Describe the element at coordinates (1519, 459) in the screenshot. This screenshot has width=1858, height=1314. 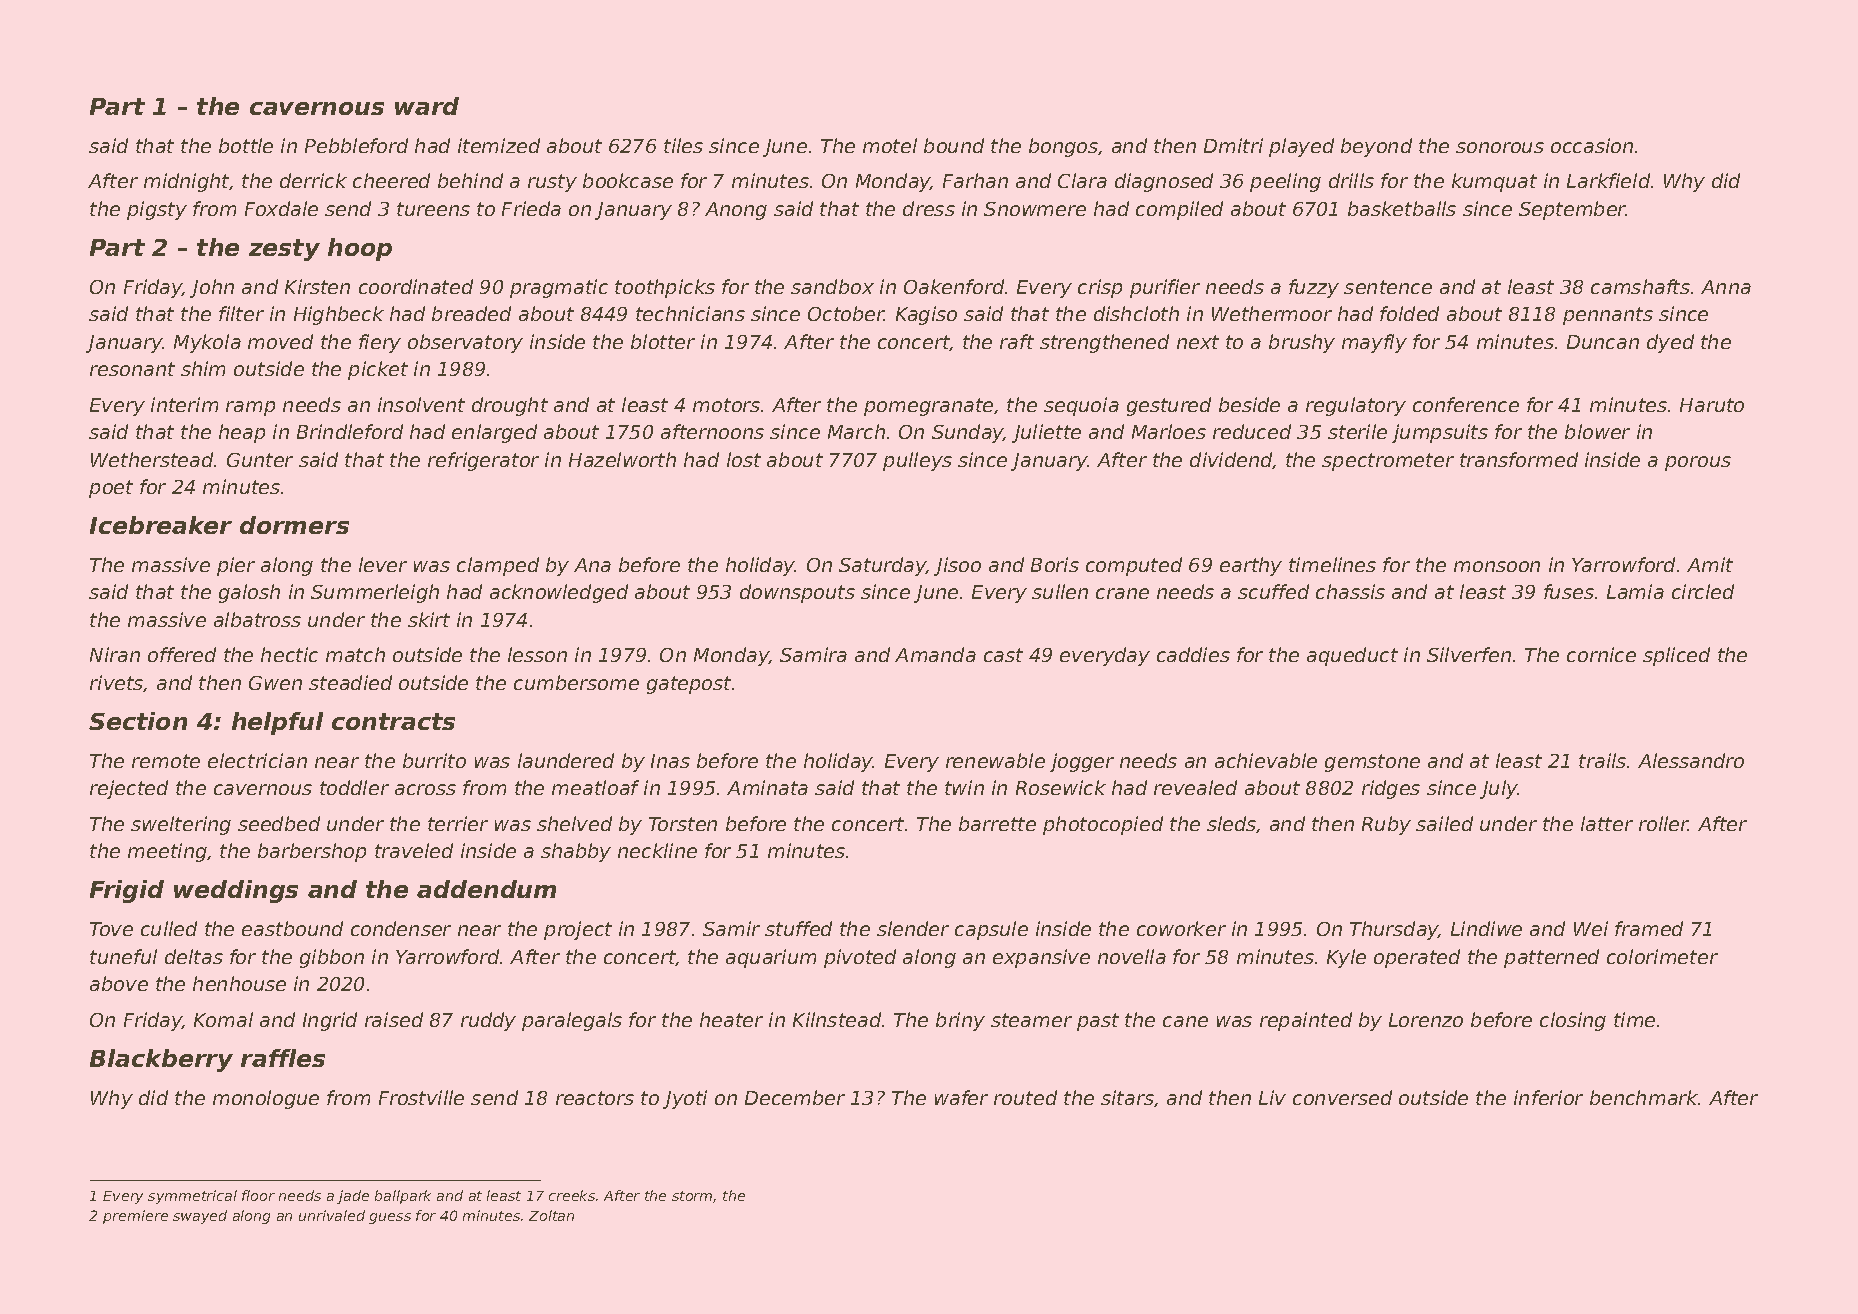
I see `transformed` at that location.
